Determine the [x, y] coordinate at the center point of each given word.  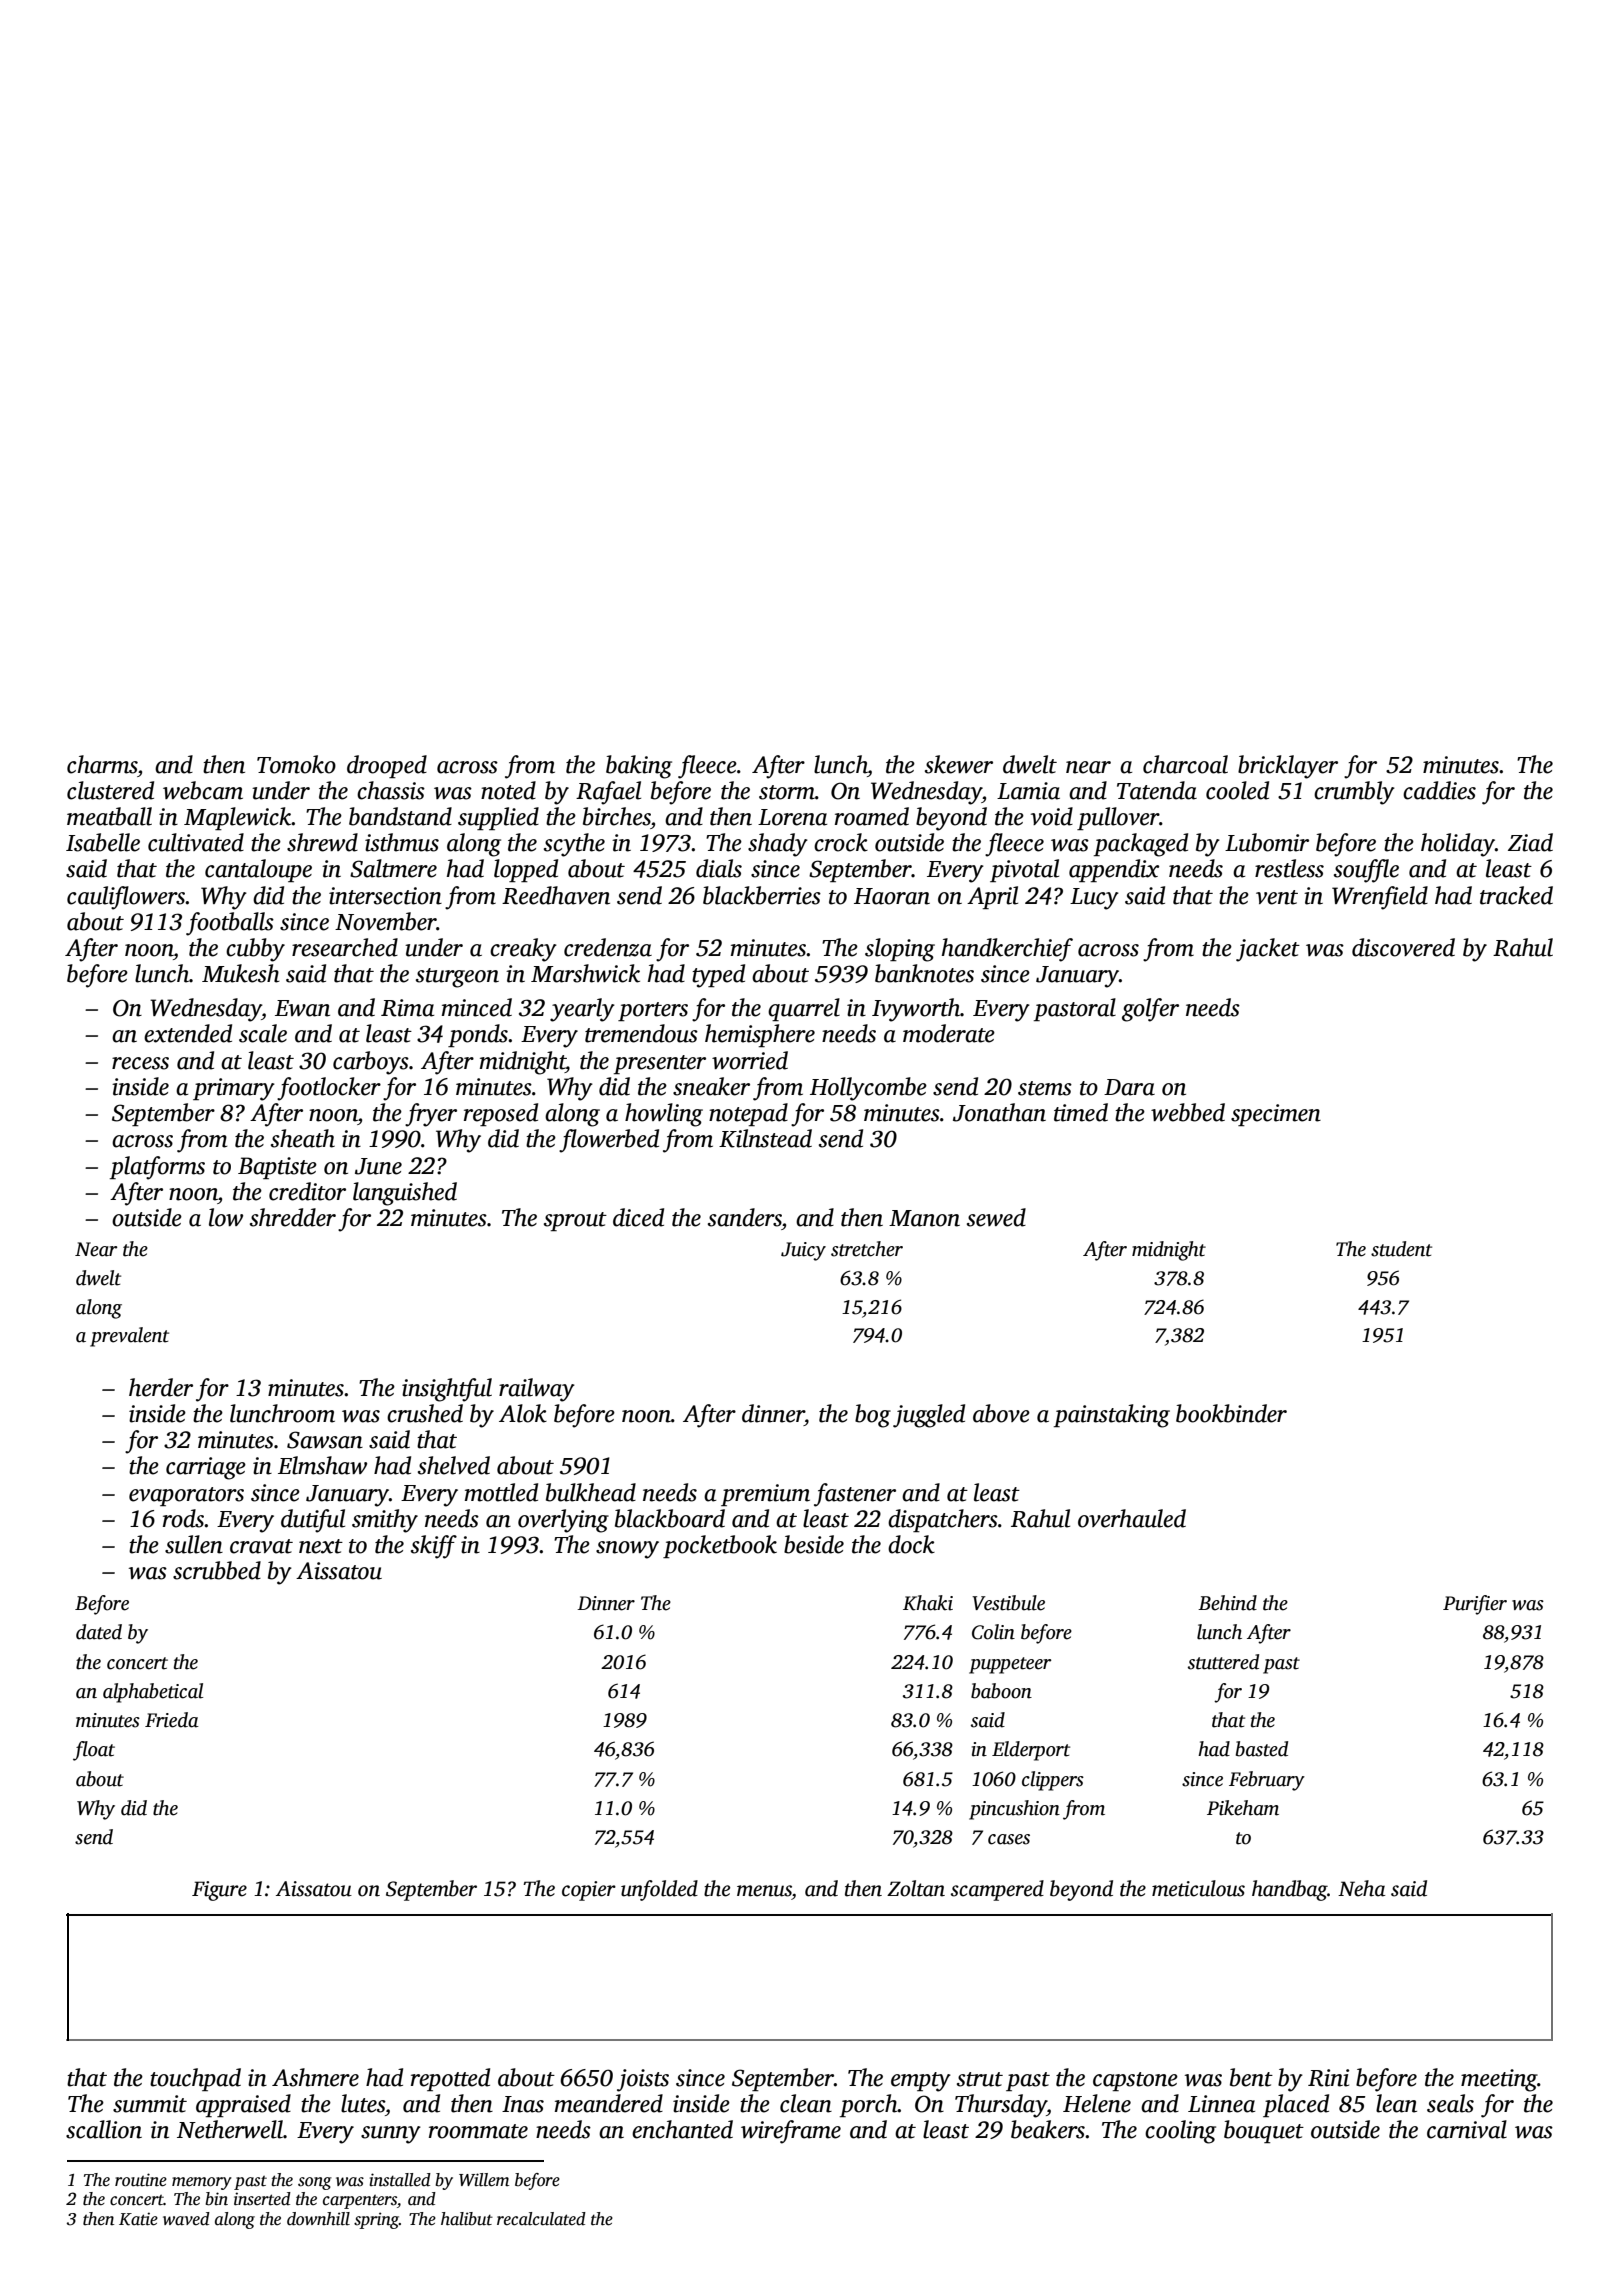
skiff [434, 1547]
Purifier [1475, 1605]
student [1401, 1249]
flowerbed [609, 1141]
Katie [138, 2219]
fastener [855, 1495]
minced [477, 1007]
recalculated [541, 2219]
